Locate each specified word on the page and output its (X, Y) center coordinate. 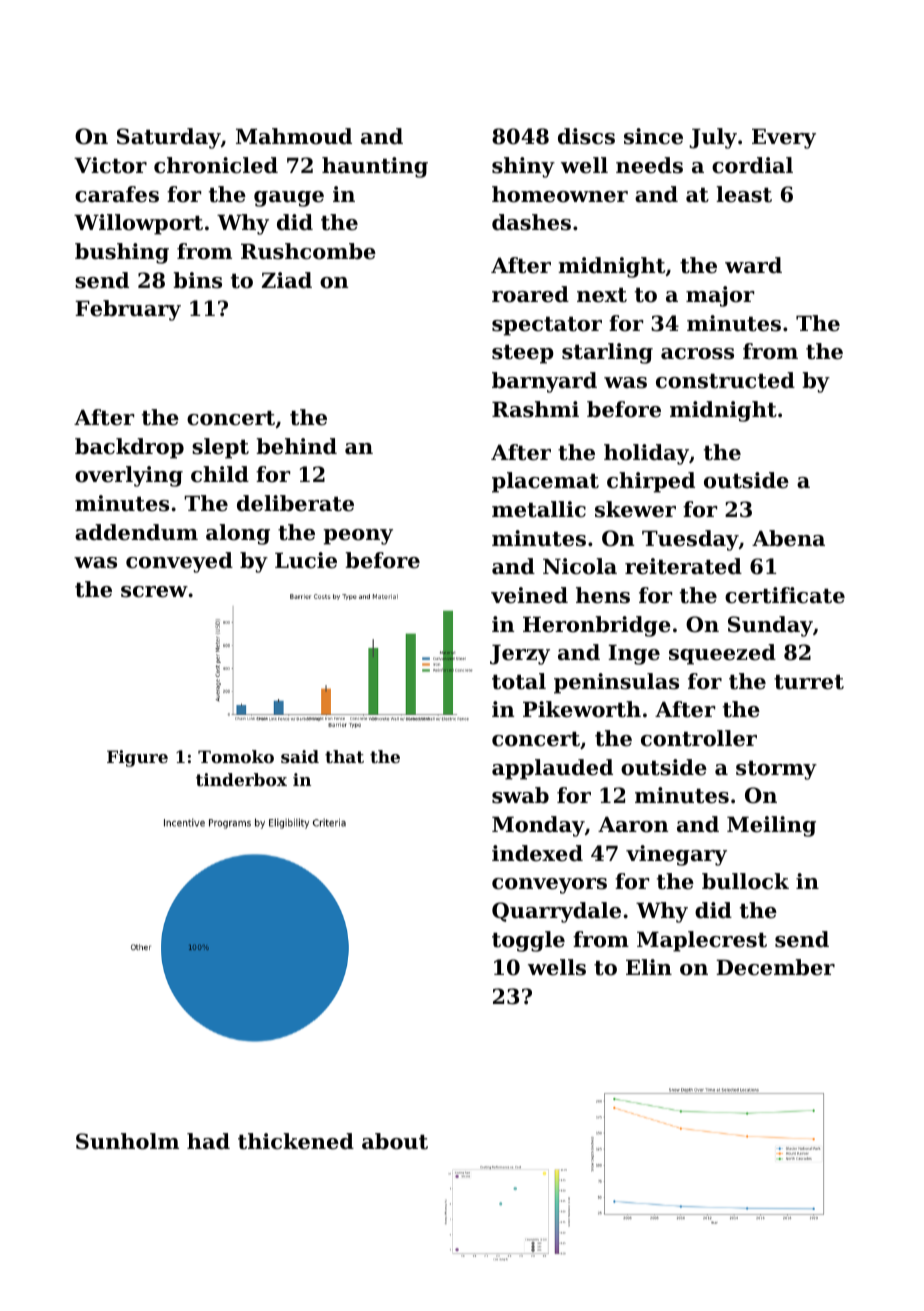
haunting (375, 167)
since (653, 136)
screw (154, 592)
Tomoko (236, 756)
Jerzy (520, 654)
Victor (110, 165)
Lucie (306, 560)
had (208, 1141)
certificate (785, 595)
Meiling (771, 826)
